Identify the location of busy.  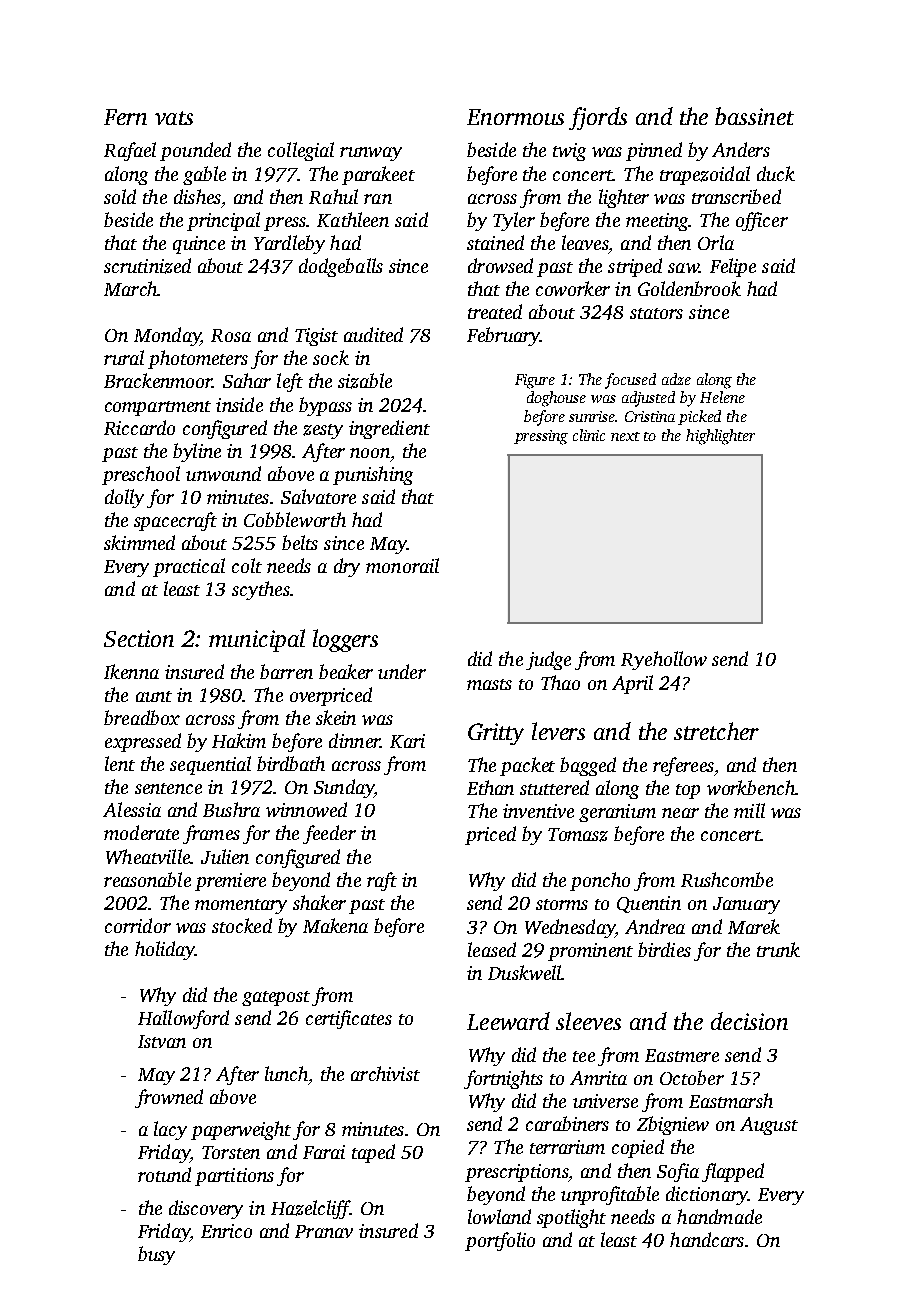
(156, 1255).
